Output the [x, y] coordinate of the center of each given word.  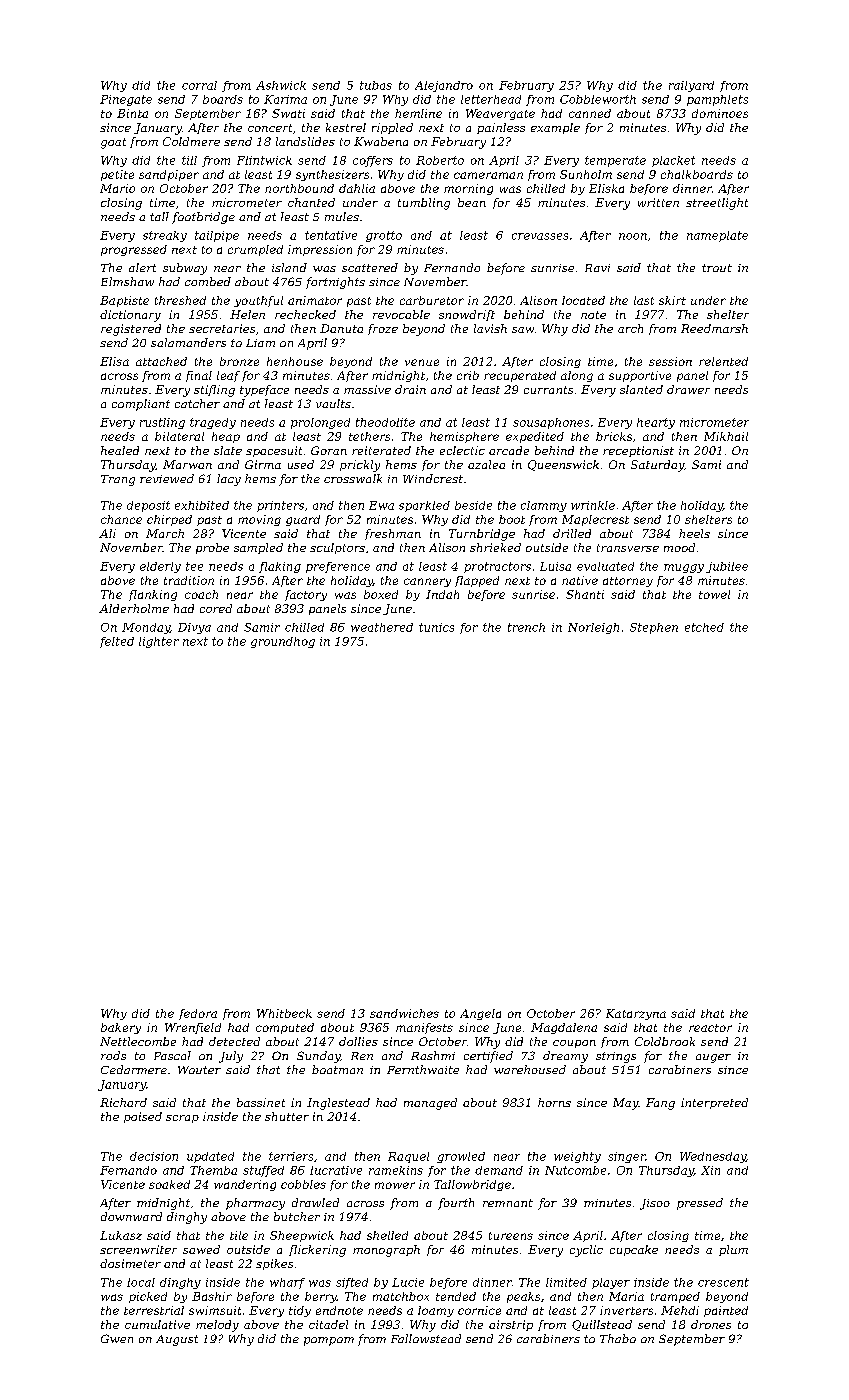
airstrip [511, 1325]
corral [199, 85]
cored [216, 608]
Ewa [381, 505]
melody [217, 1326]
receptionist [638, 451]
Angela [480, 1014]
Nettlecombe [138, 1041]
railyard [691, 86]
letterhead [491, 99]
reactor [710, 1028]
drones [711, 1324]
